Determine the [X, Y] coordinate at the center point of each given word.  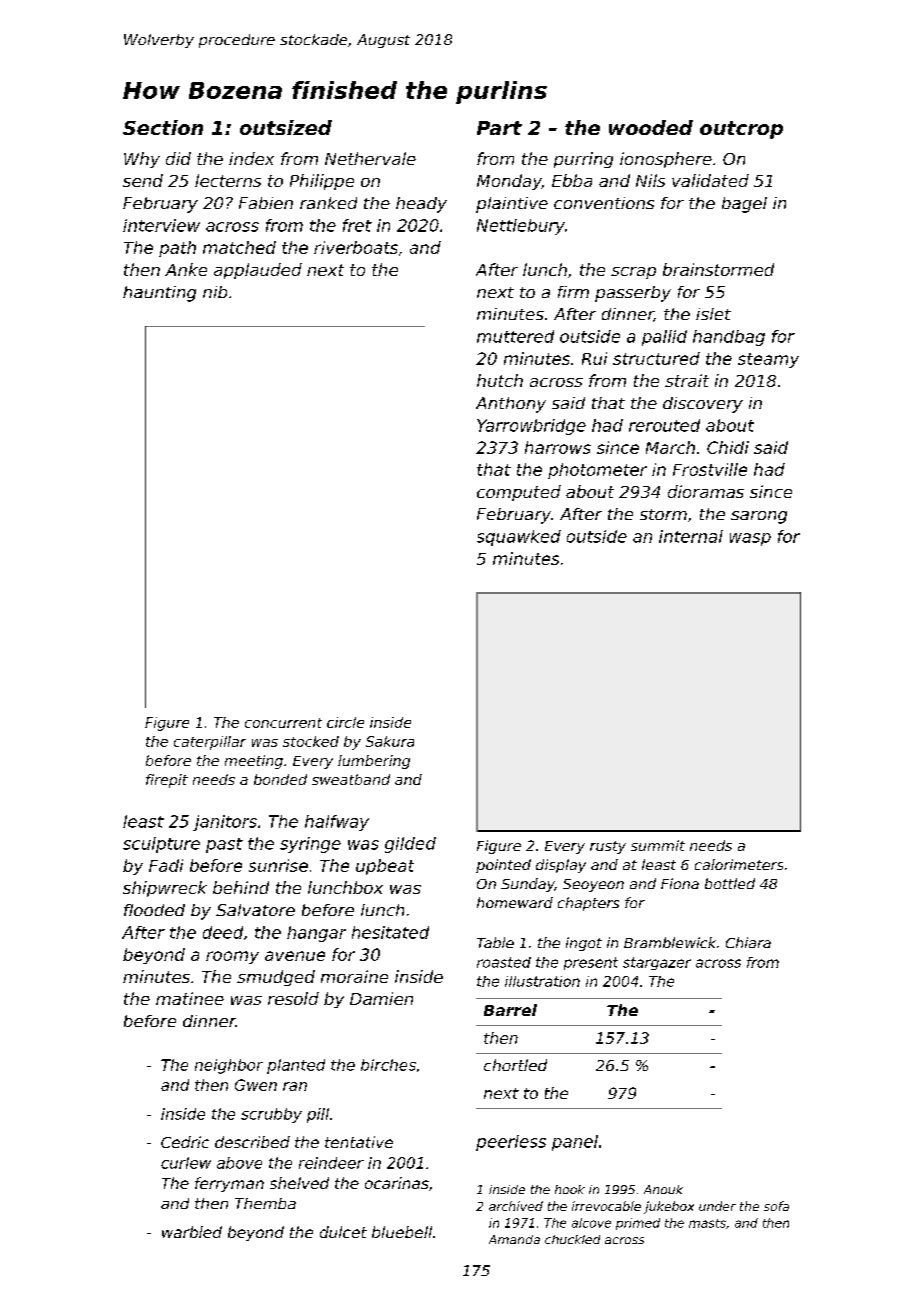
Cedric [185, 1142]
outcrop [741, 130]
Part [499, 128]
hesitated [390, 932]
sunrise [278, 865]
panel [575, 1143]
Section [163, 127]
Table [495, 942]
